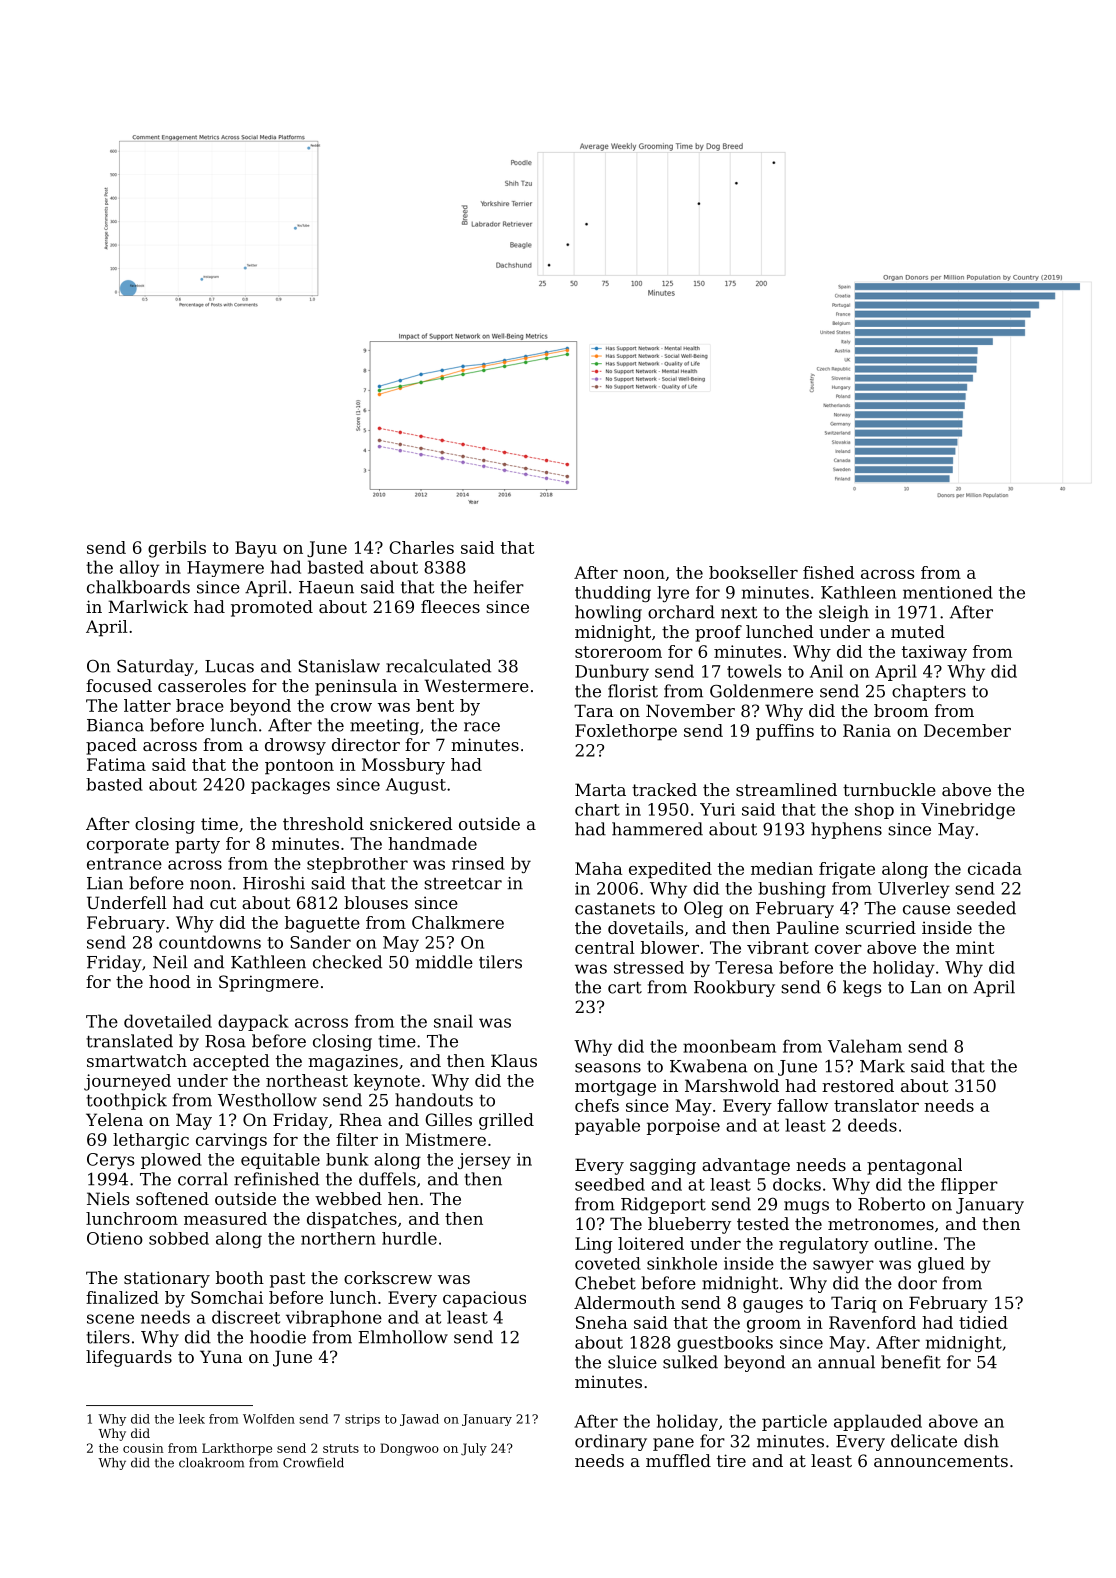  What do you see at coordinates (611, 1442) in the page?
I see `ordinary` at bounding box center [611, 1442].
